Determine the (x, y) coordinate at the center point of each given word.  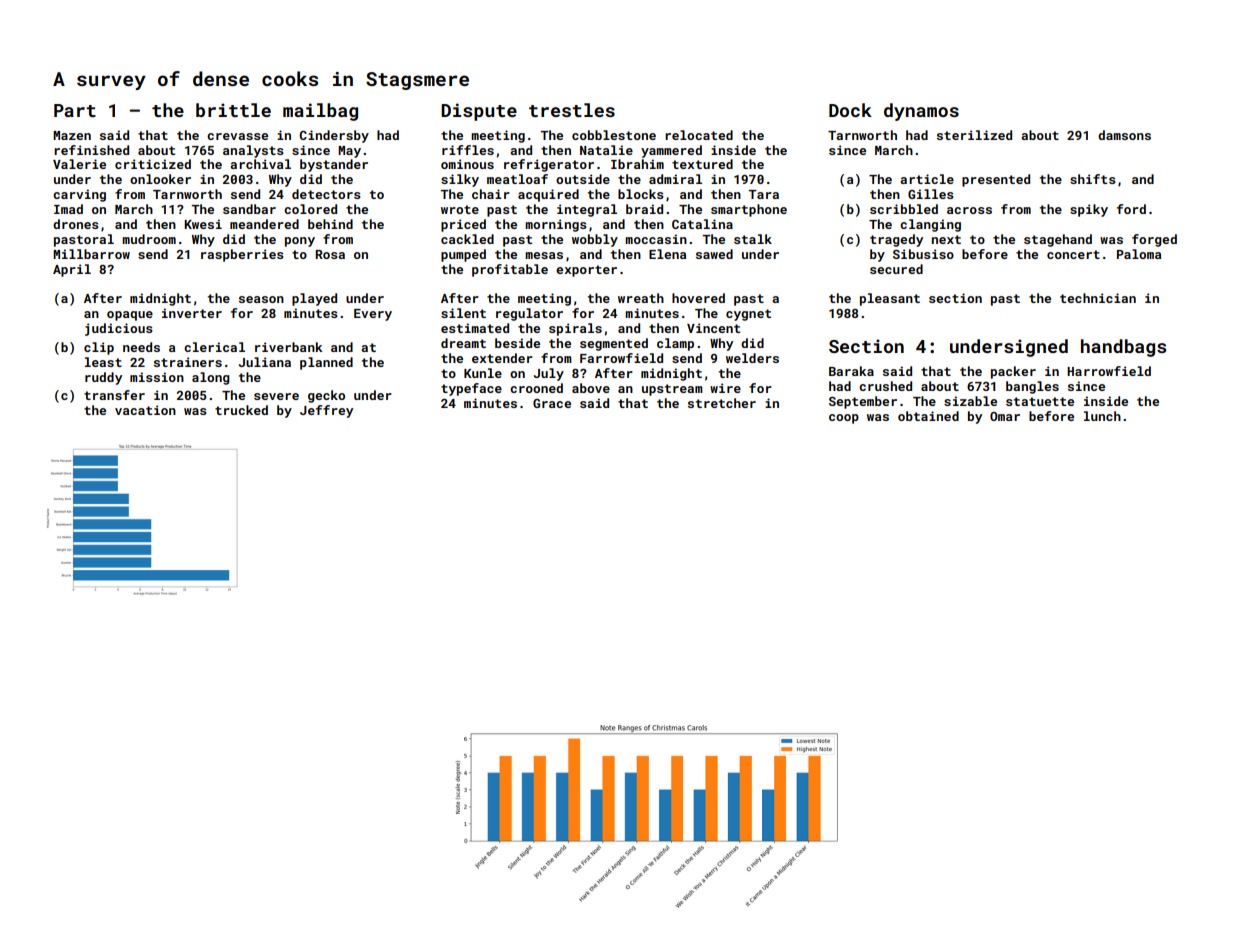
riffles (468, 150)
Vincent (713, 328)
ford (1131, 209)
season (261, 299)
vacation (145, 410)
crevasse (237, 136)
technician (1098, 298)
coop (844, 419)
